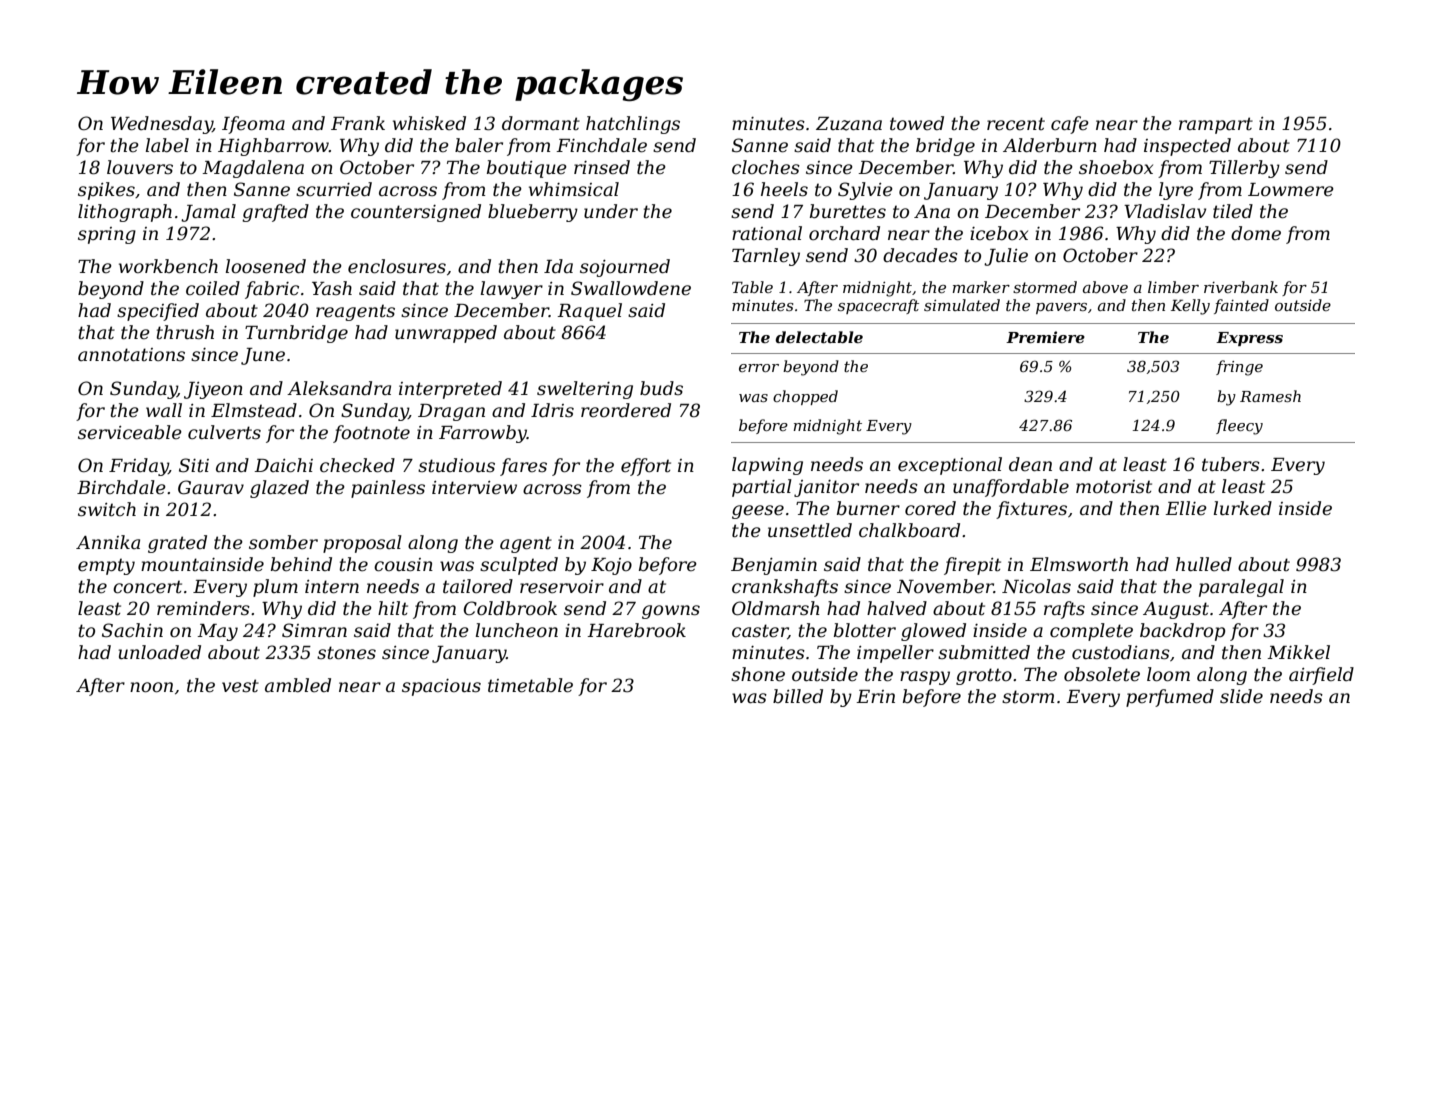  I want to click on under, so click(611, 211).
